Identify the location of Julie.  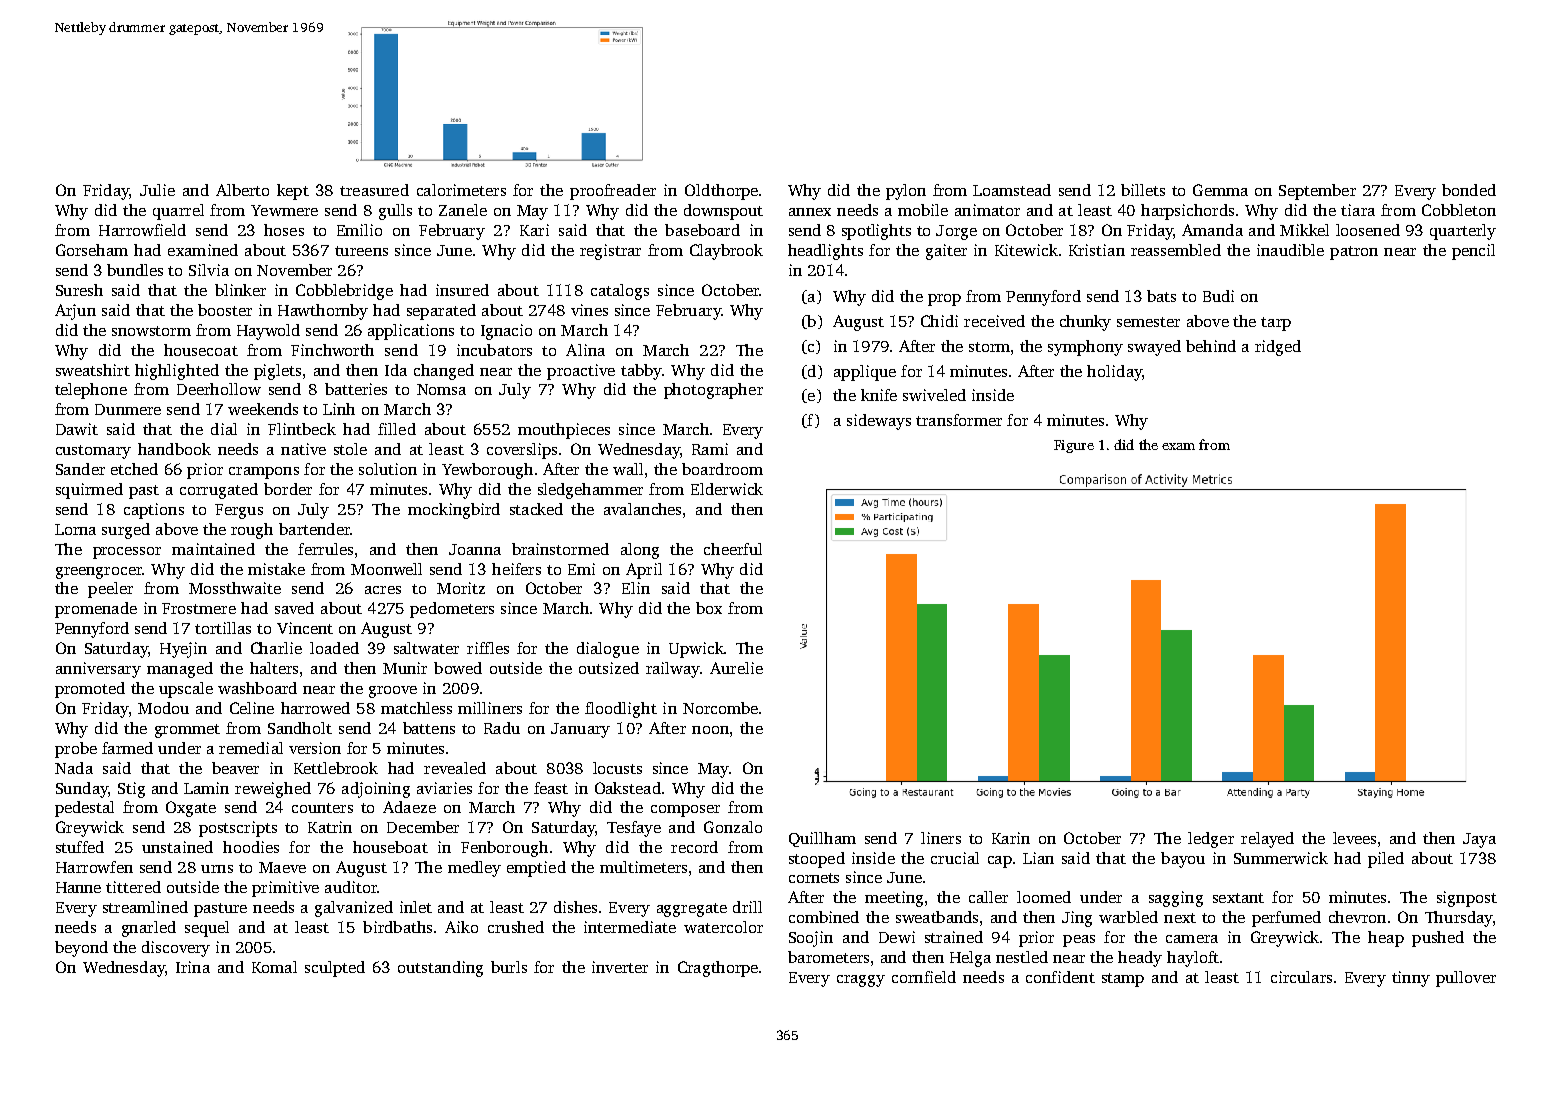
(157, 190).
